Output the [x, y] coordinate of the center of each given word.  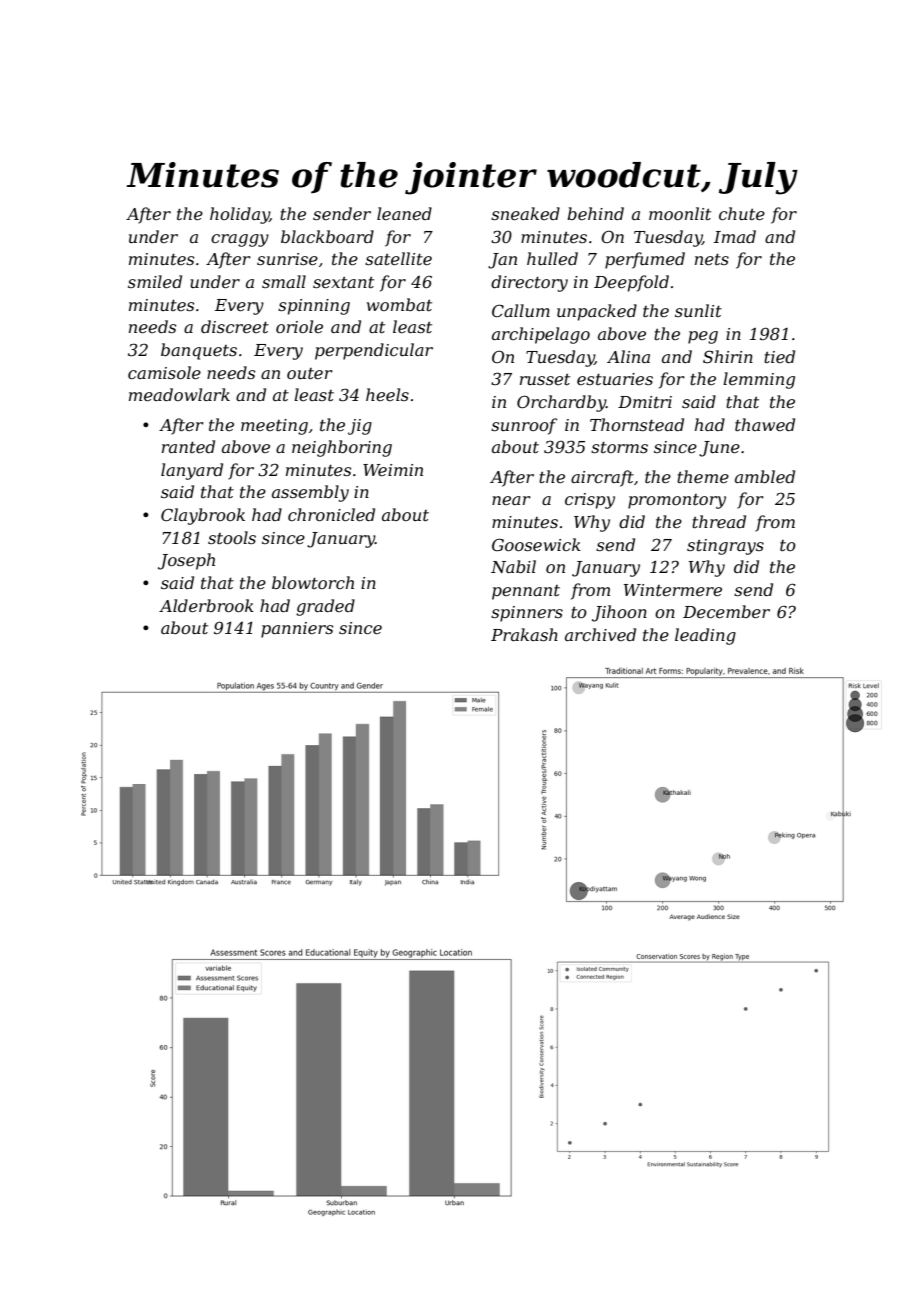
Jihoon [619, 613]
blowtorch [313, 582]
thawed [765, 424]
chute [742, 213]
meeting [274, 427]
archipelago [541, 335]
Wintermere [673, 590]
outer [310, 373]
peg [703, 337]
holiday [240, 215]
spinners [527, 614]
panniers [297, 630]
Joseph [186, 561]
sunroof [524, 426]
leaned [404, 213]
